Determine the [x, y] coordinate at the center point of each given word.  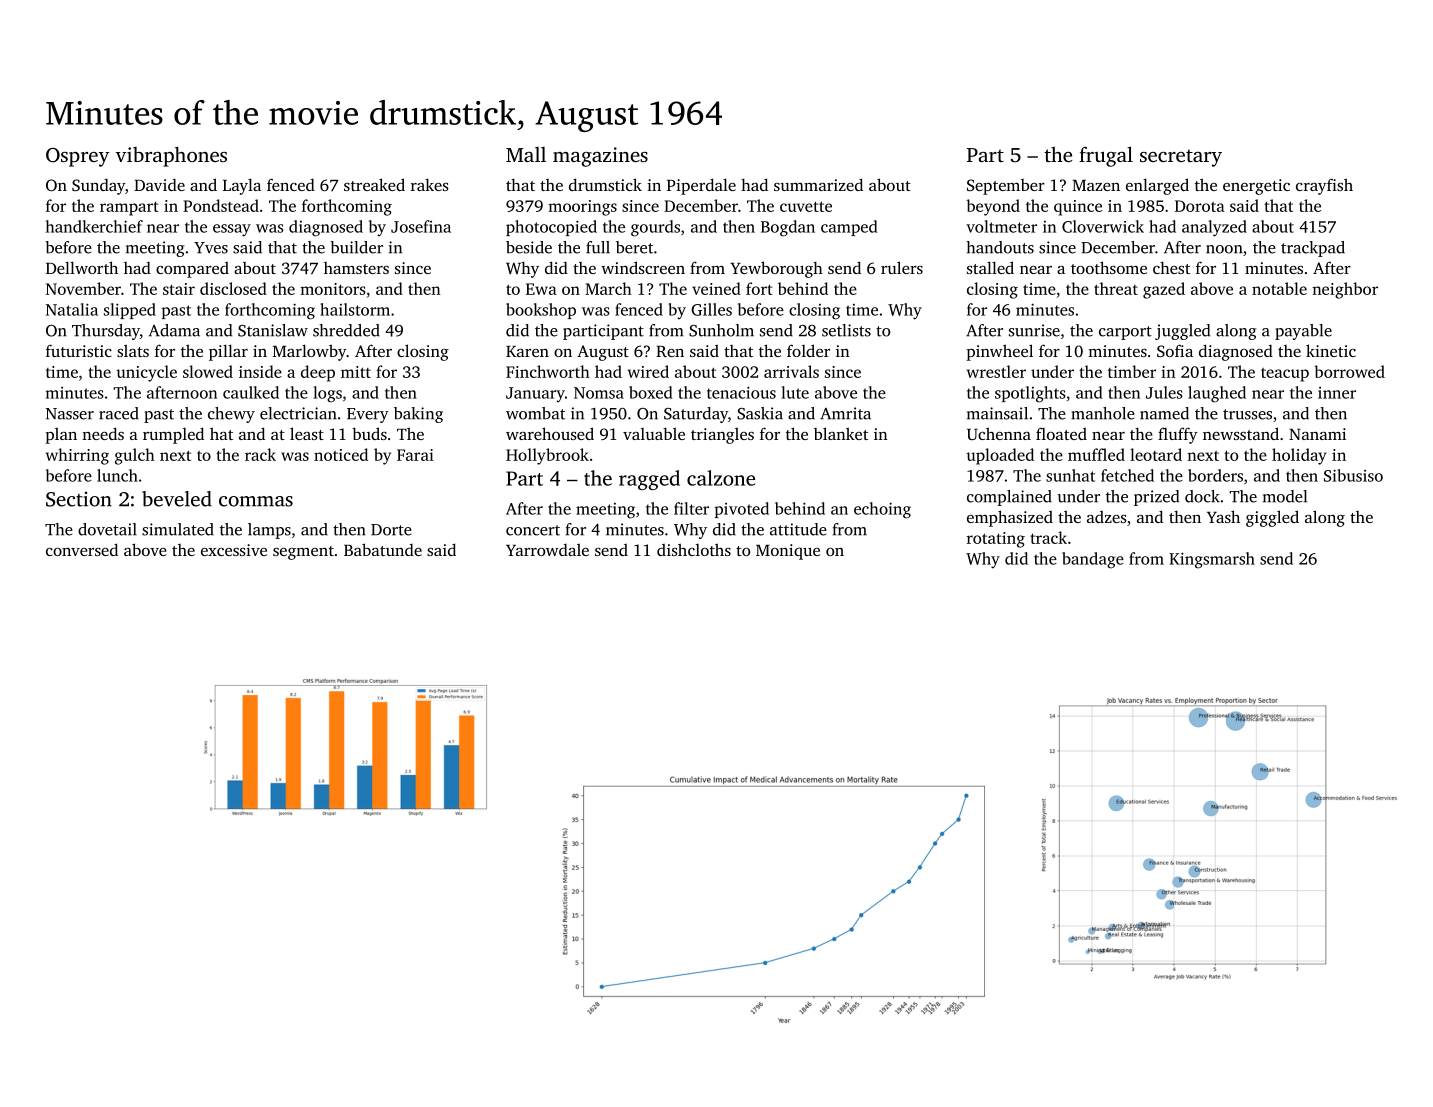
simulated [178, 529]
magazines [600, 157]
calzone [721, 478]
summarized [818, 184]
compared [192, 270]
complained [1009, 498]
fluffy [1178, 435]
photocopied [551, 228]
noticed [341, 454]
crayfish [1324, 186]
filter [691, 508]
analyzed [1214, 228]
